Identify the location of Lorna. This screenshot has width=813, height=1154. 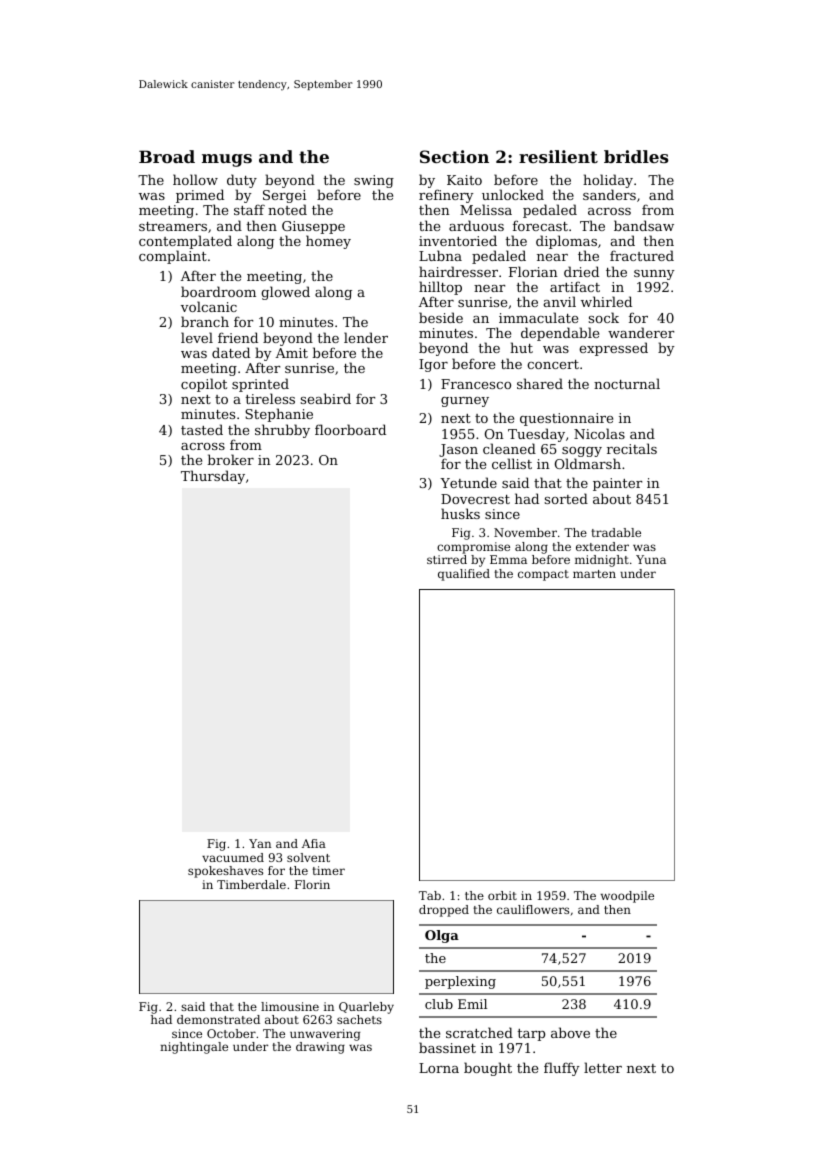
(439, 1068).
